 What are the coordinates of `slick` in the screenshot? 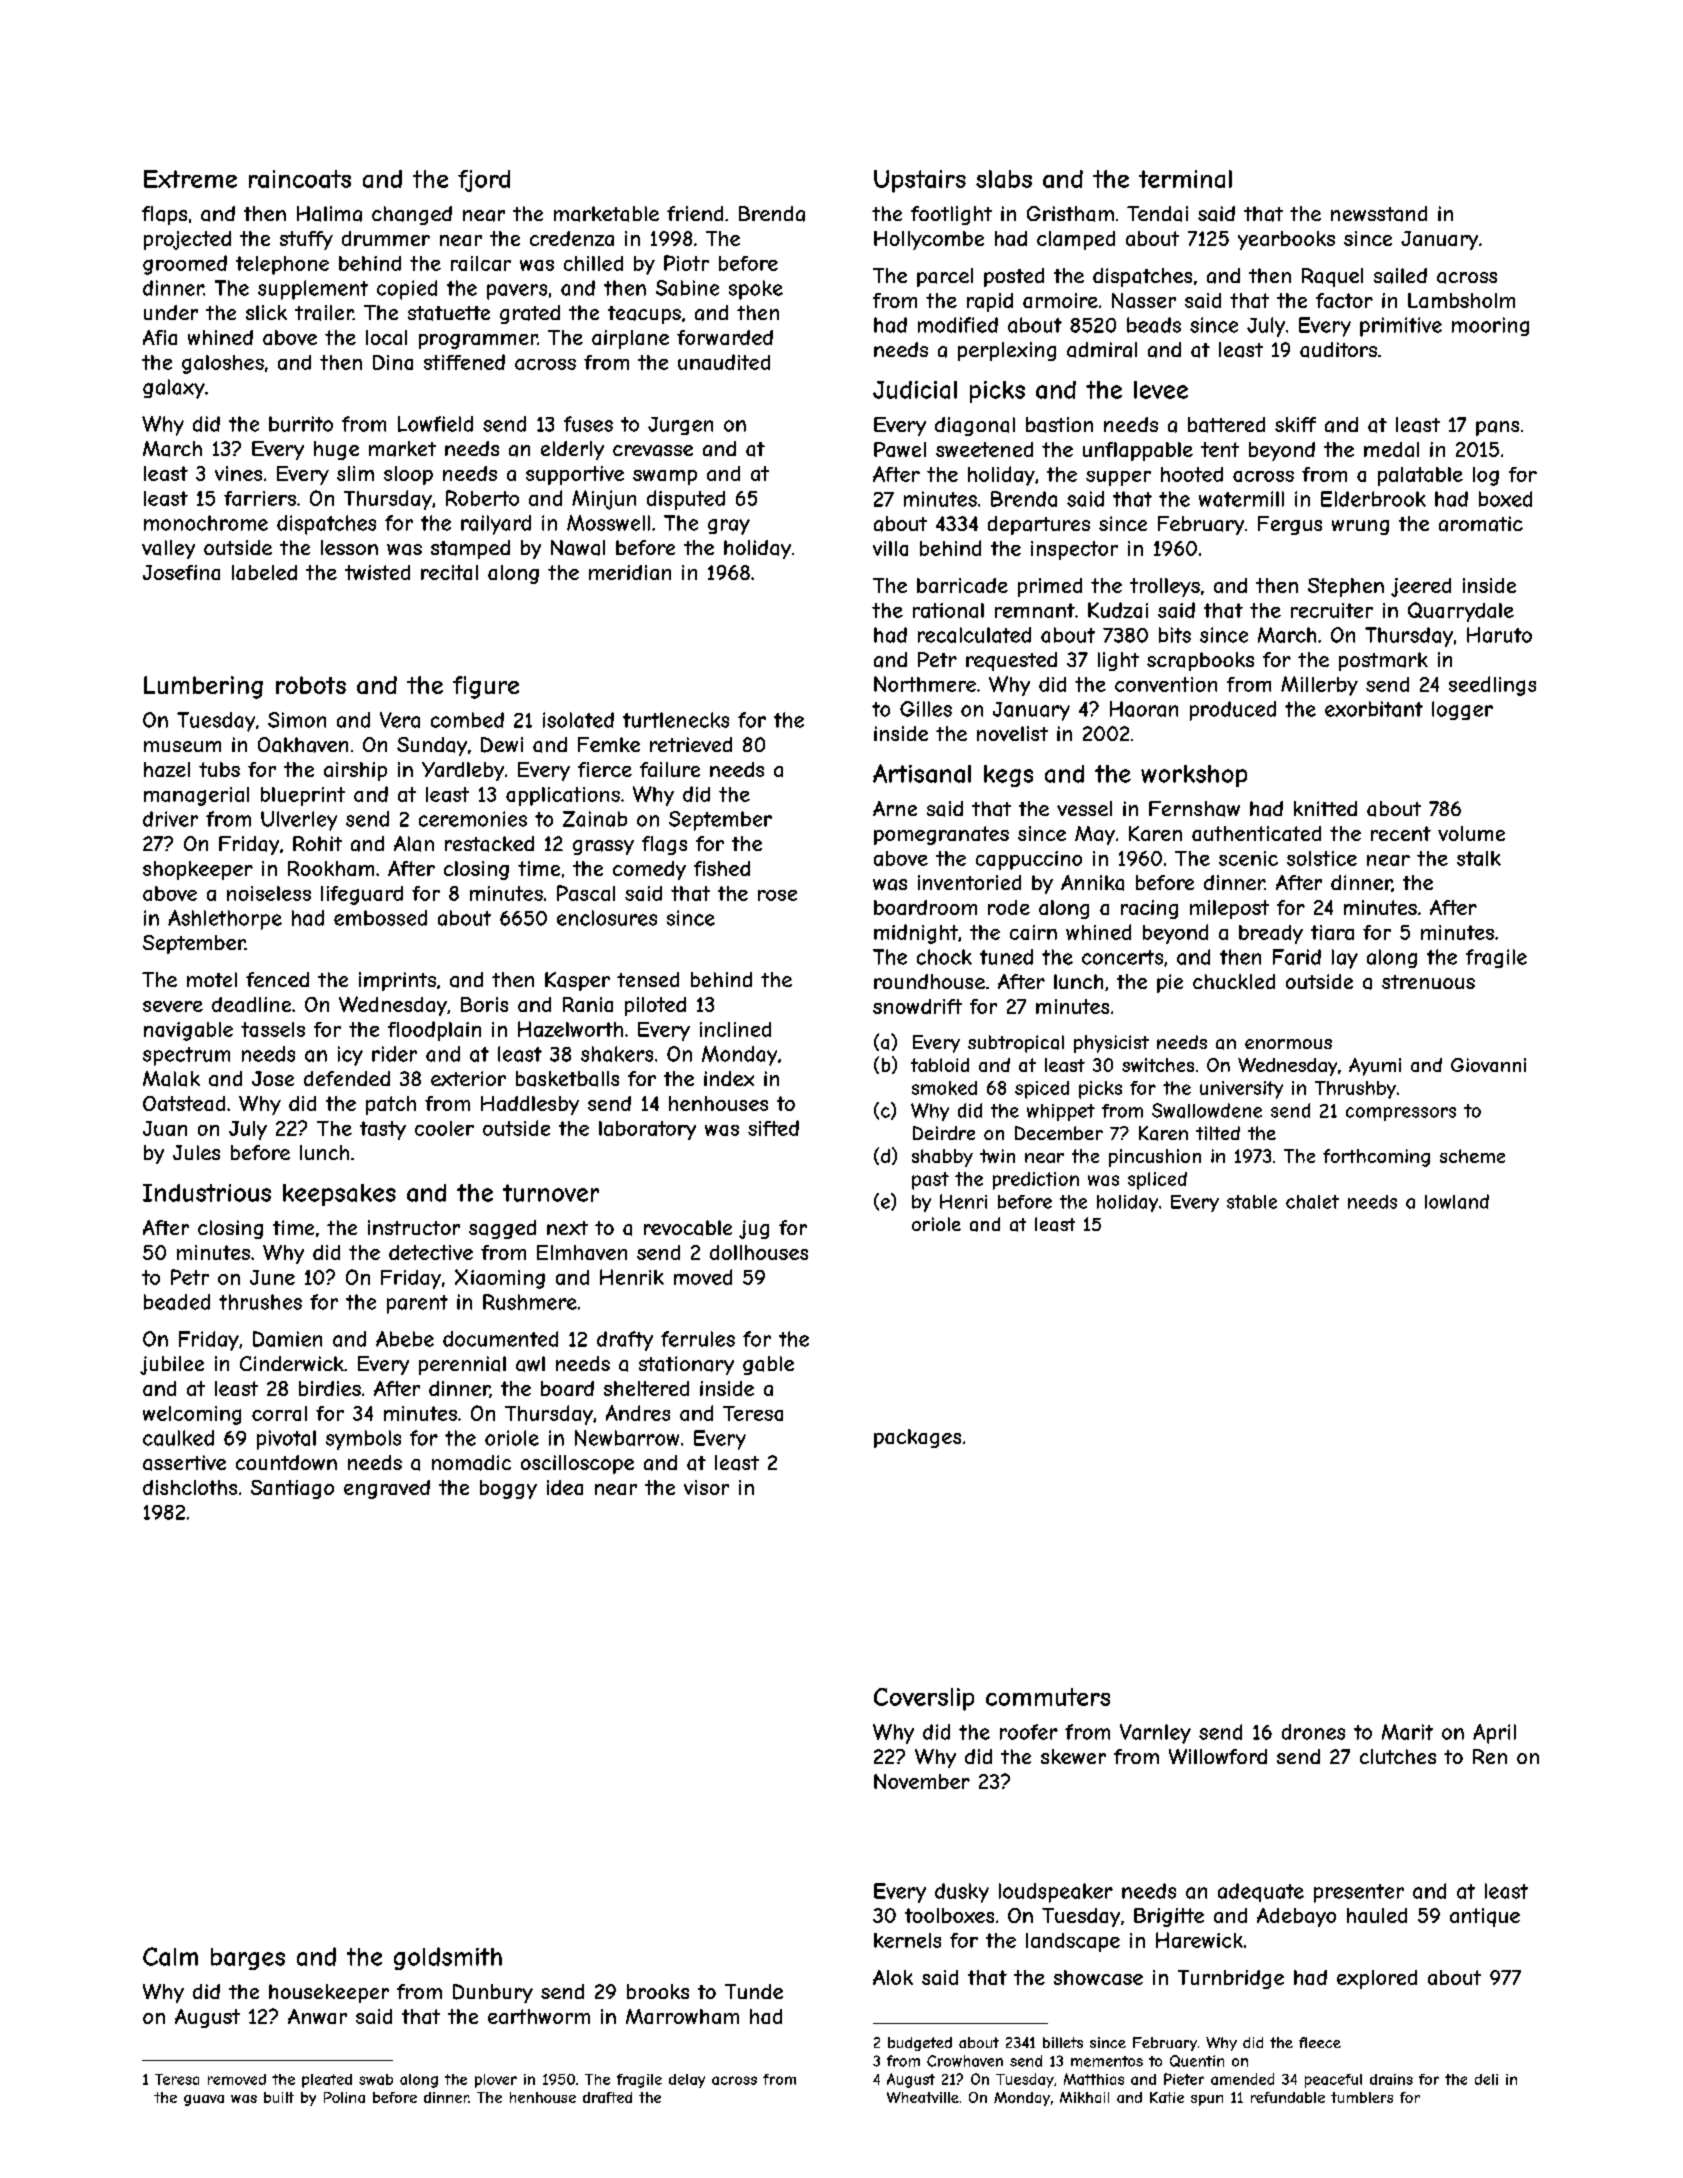 It's located at (266, 312).
